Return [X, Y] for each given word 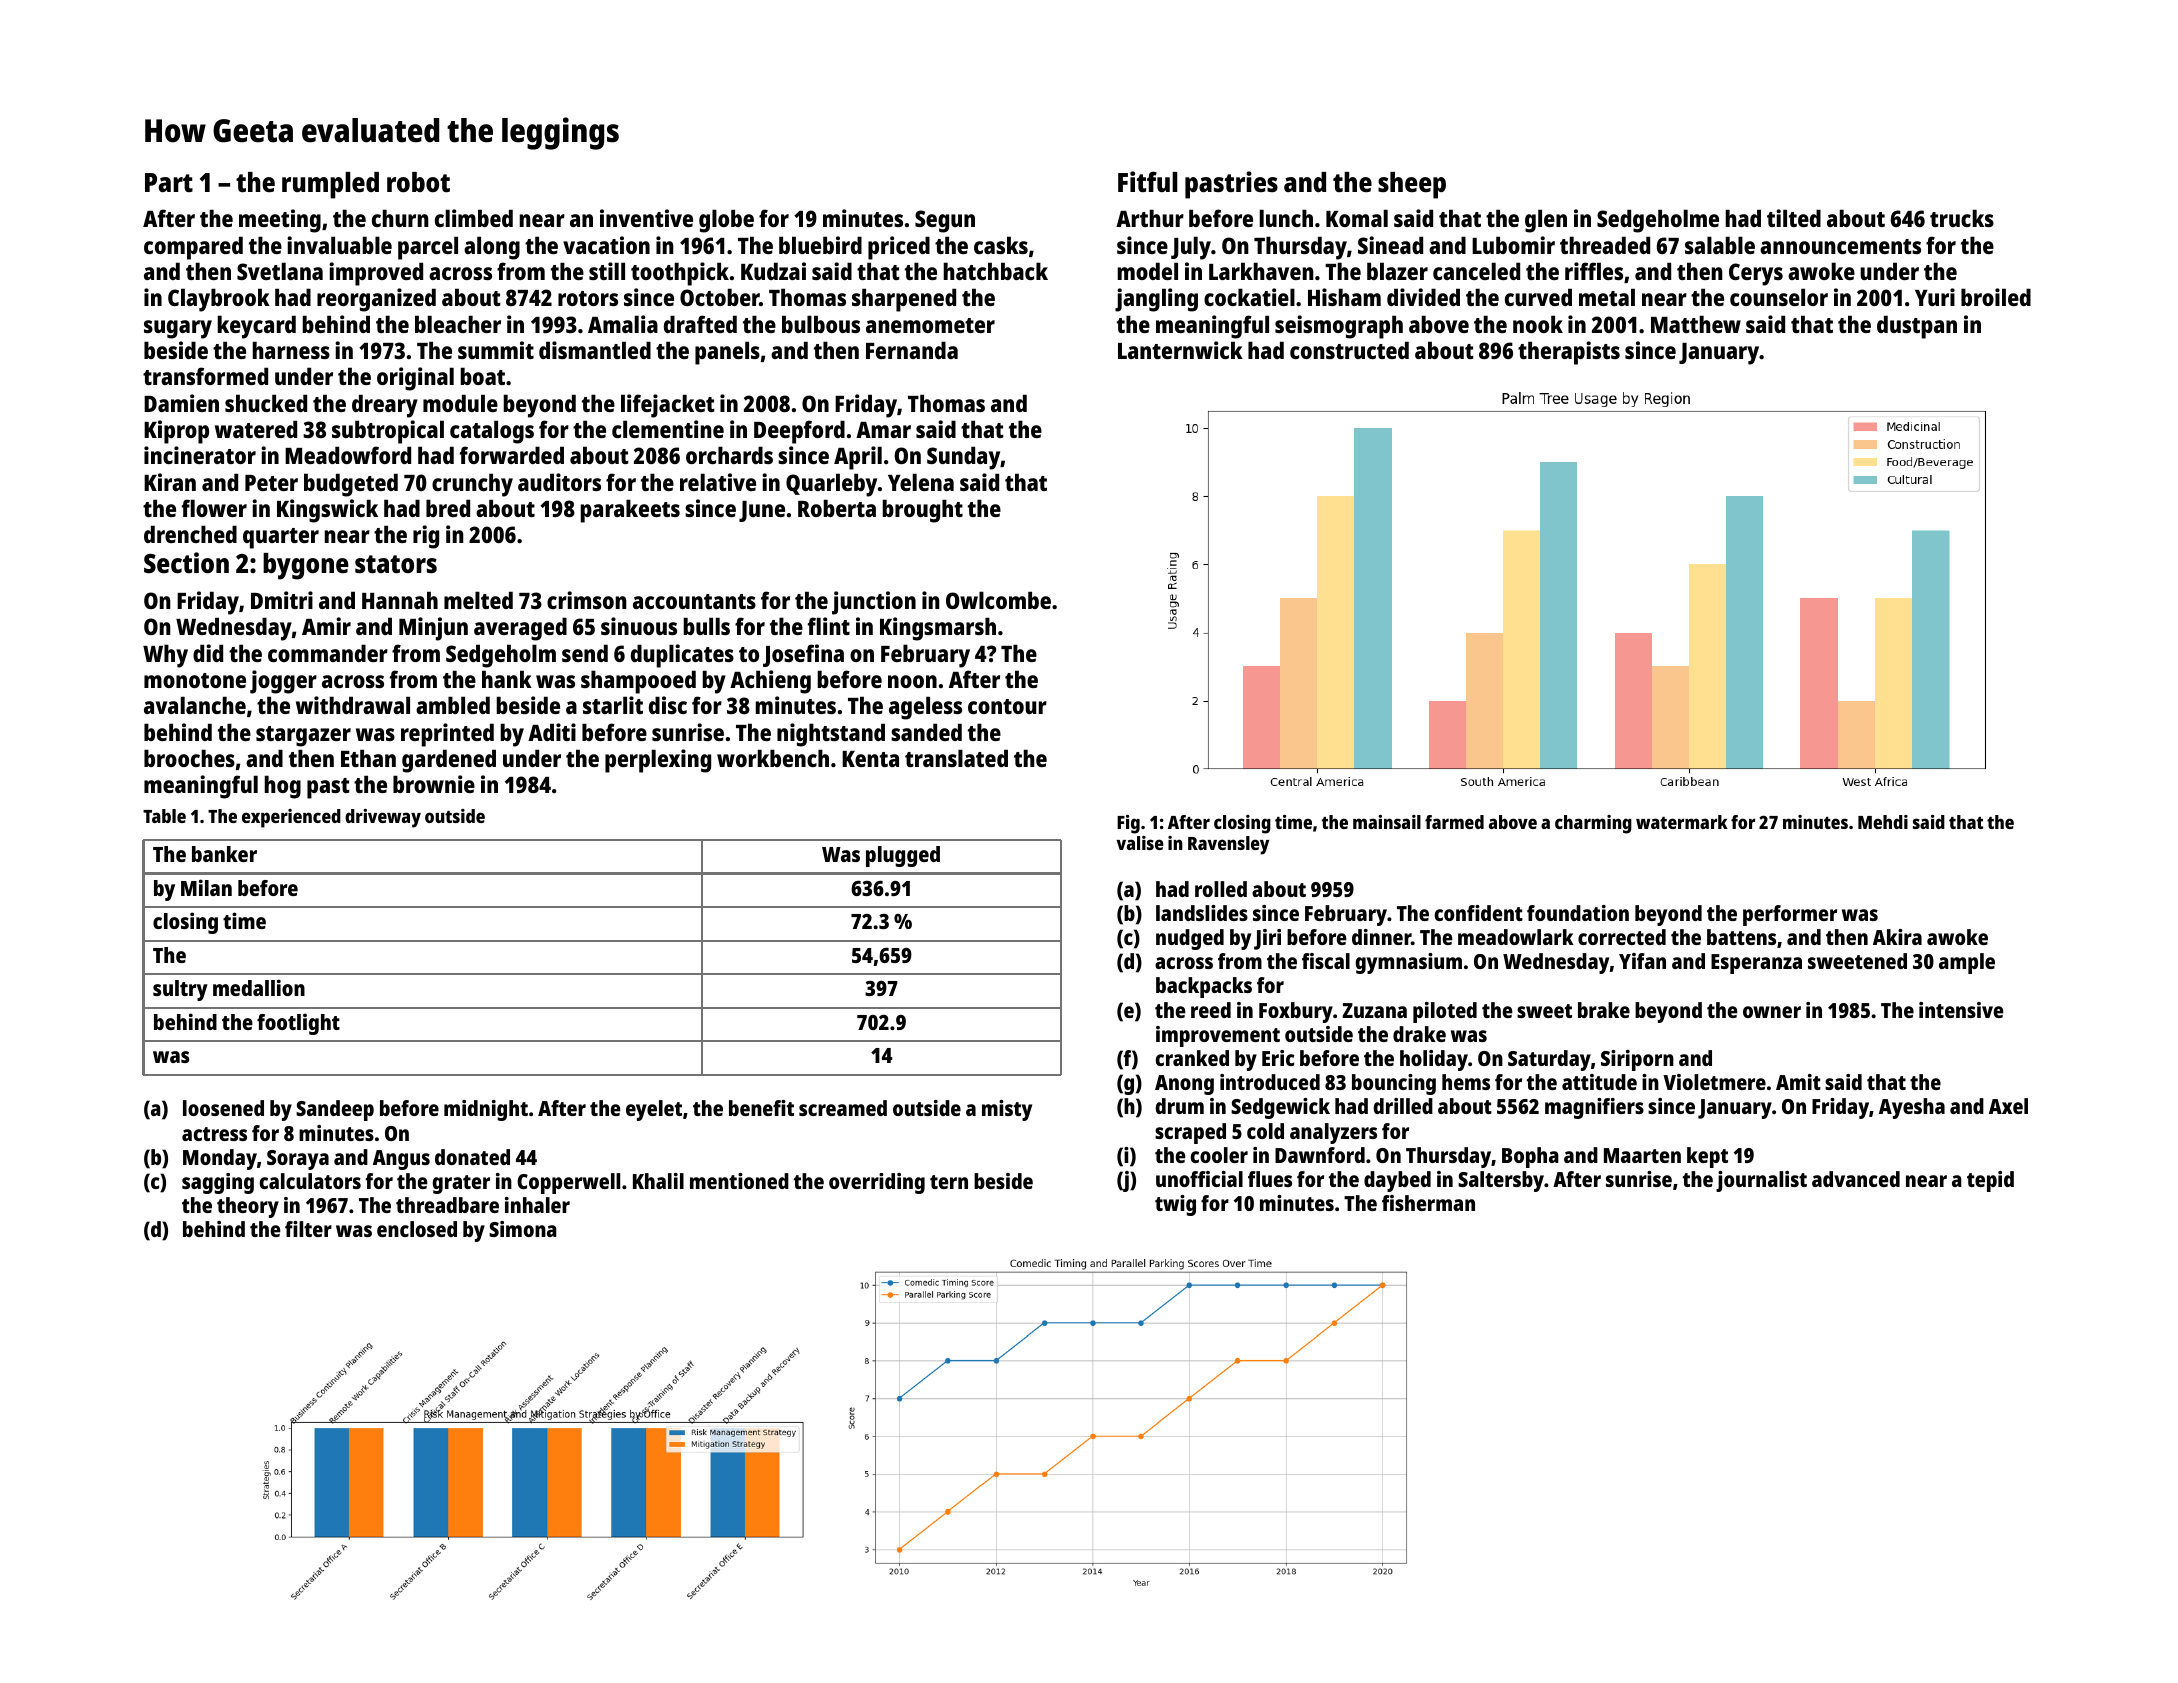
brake [1604, 1010]
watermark [1682, 822]
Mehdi [1883, 822]
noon [912, 681]
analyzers [1333, 1133]
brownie [434, 784]
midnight [486, 1110]
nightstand [831, 735]
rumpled [330, 185]
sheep [1412, 185]
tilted [1794, 218]
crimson [587, 600]
